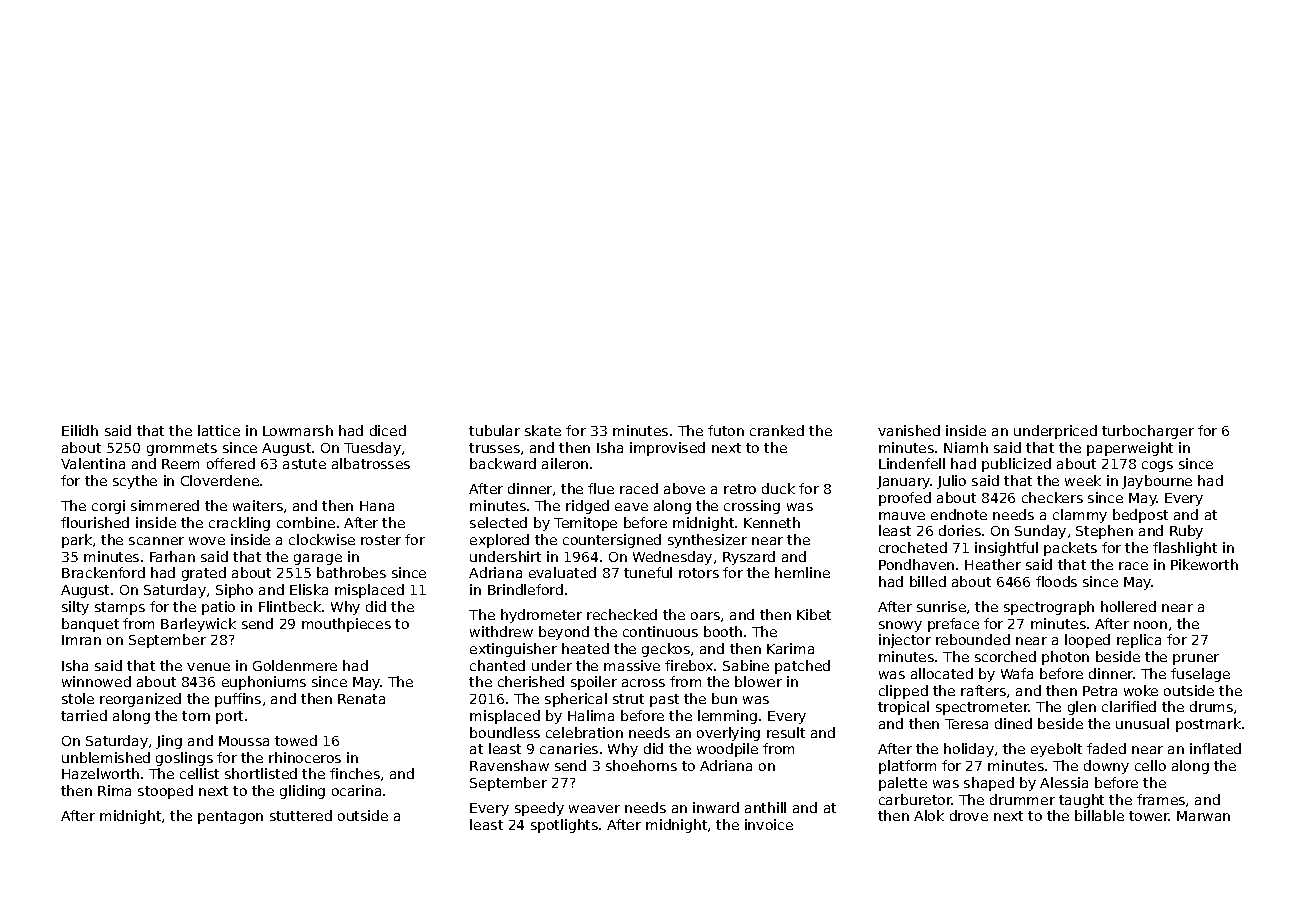 The width and height of the screenshot is (1308, 924). I want to click on trusses, so click(494, 448).
